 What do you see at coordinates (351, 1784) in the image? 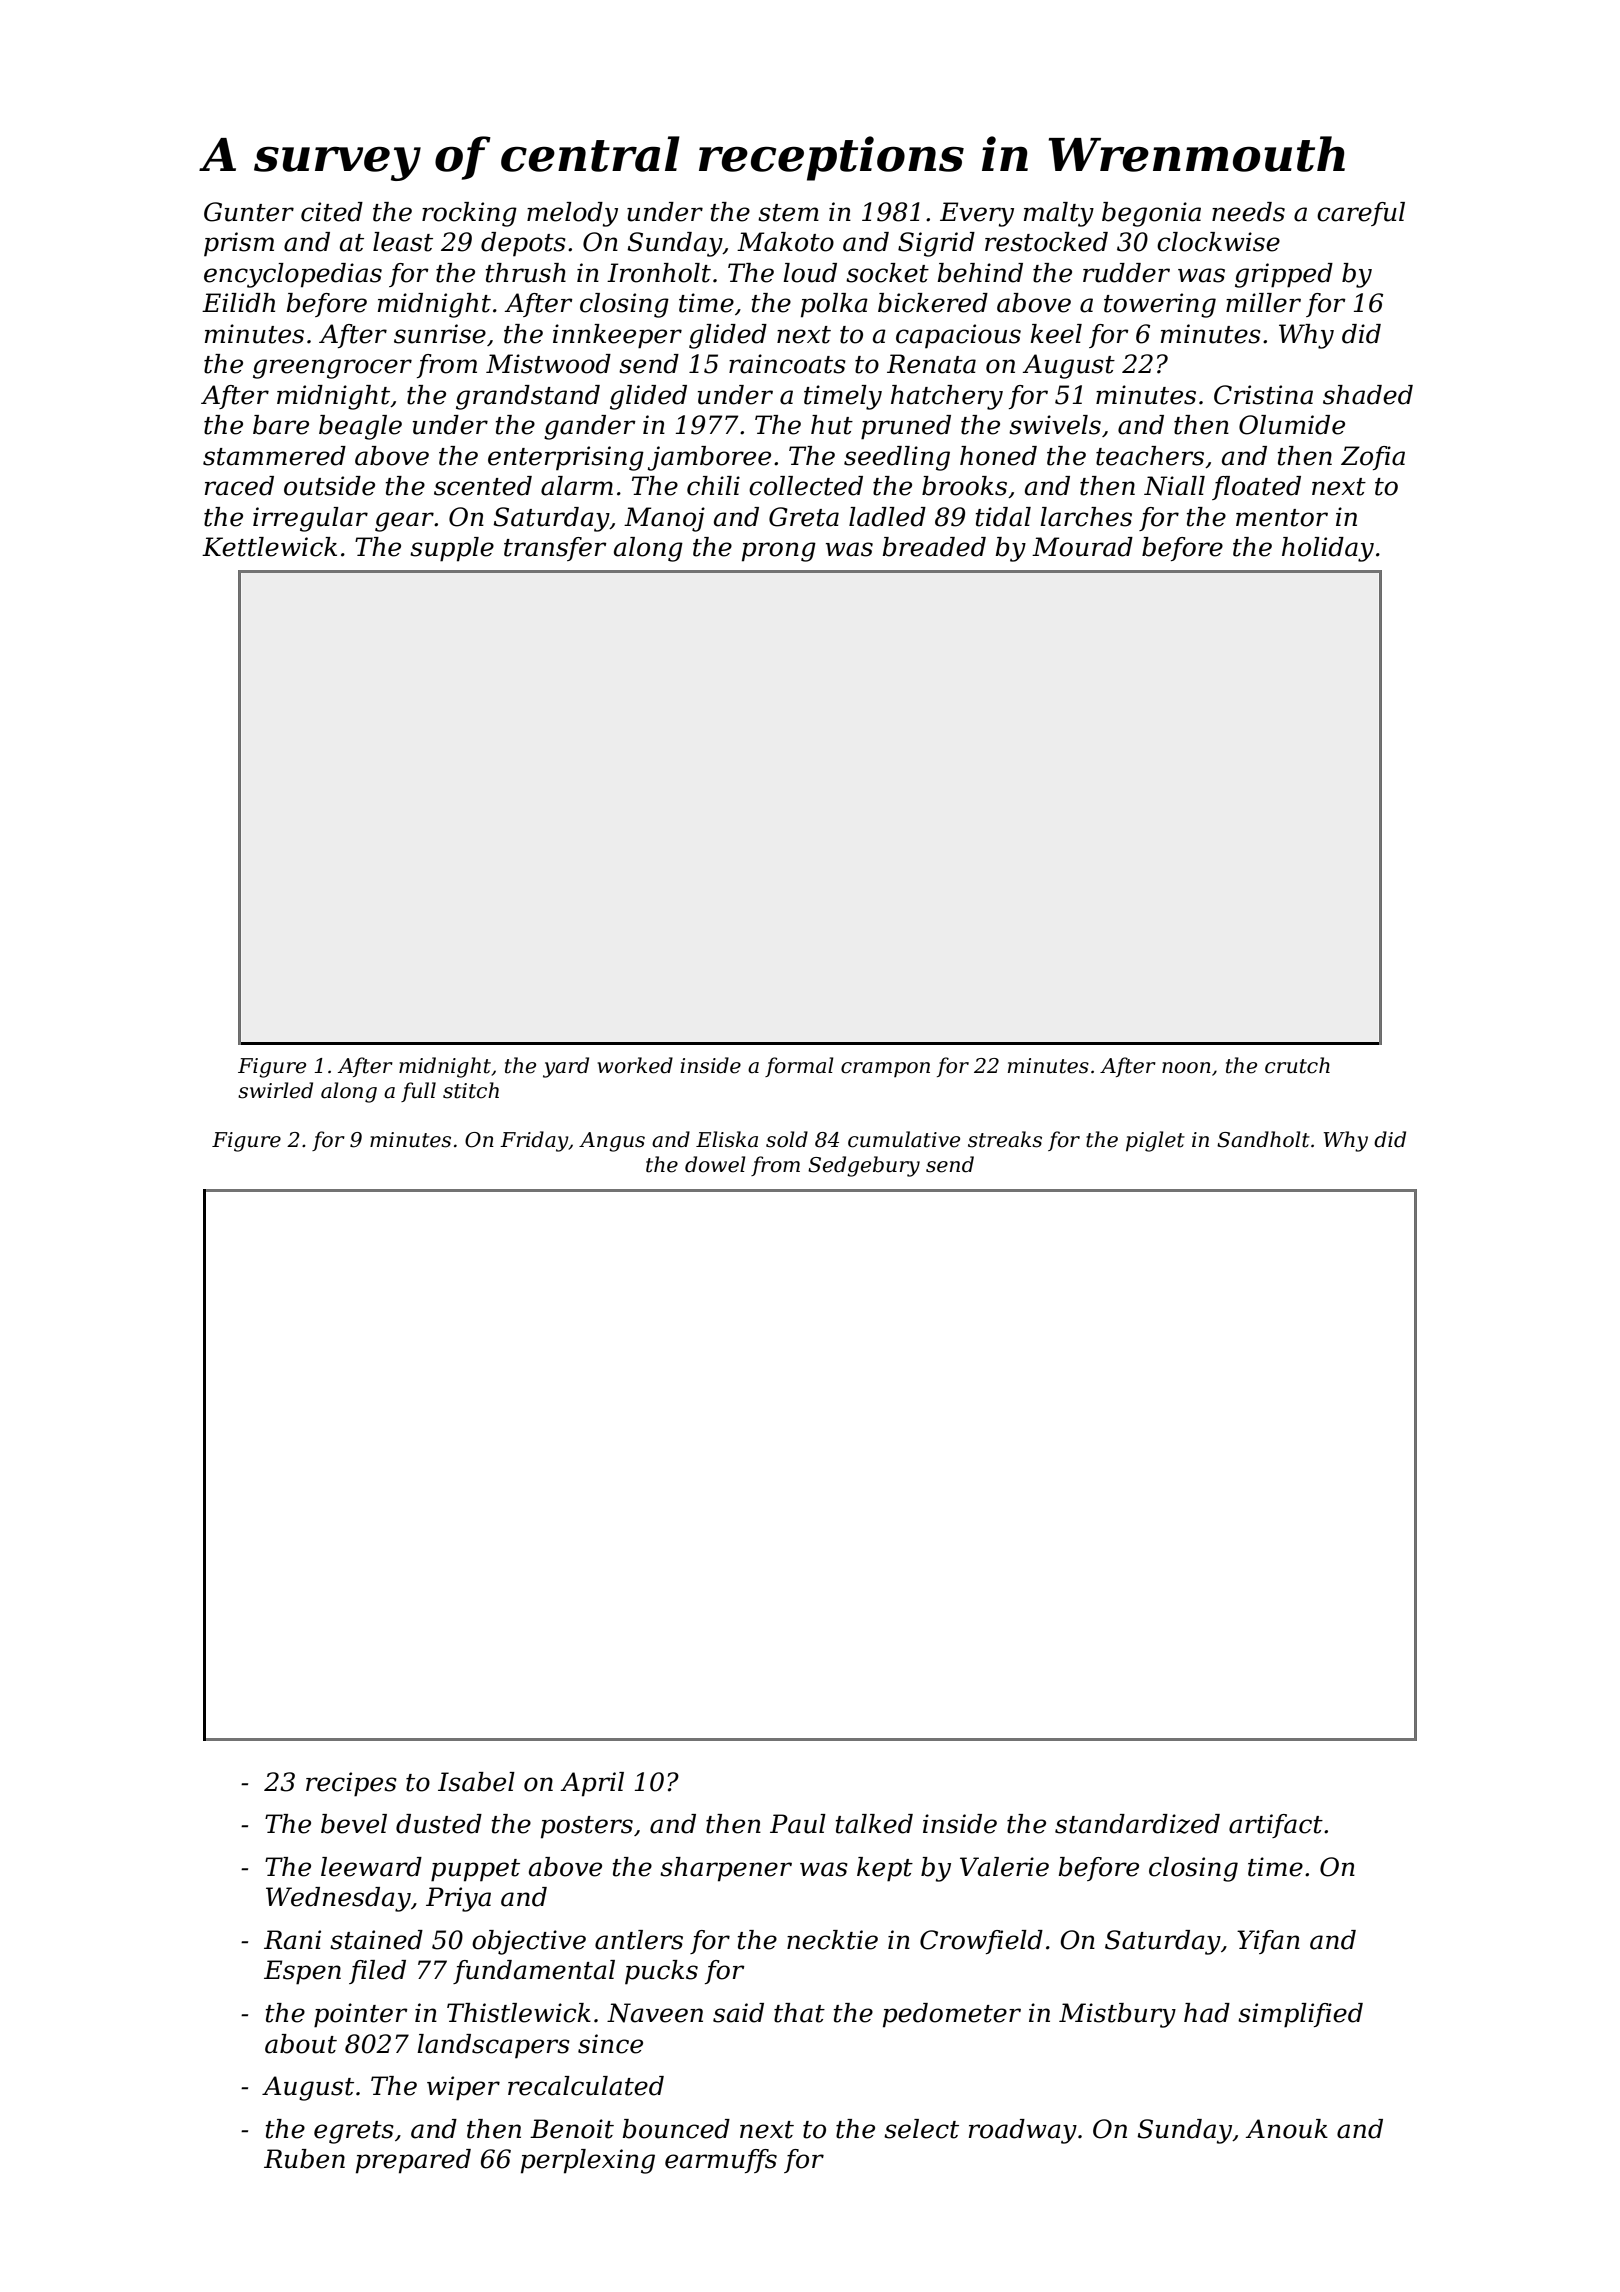
I see `recipes` at bounding box center [351, 1784].
